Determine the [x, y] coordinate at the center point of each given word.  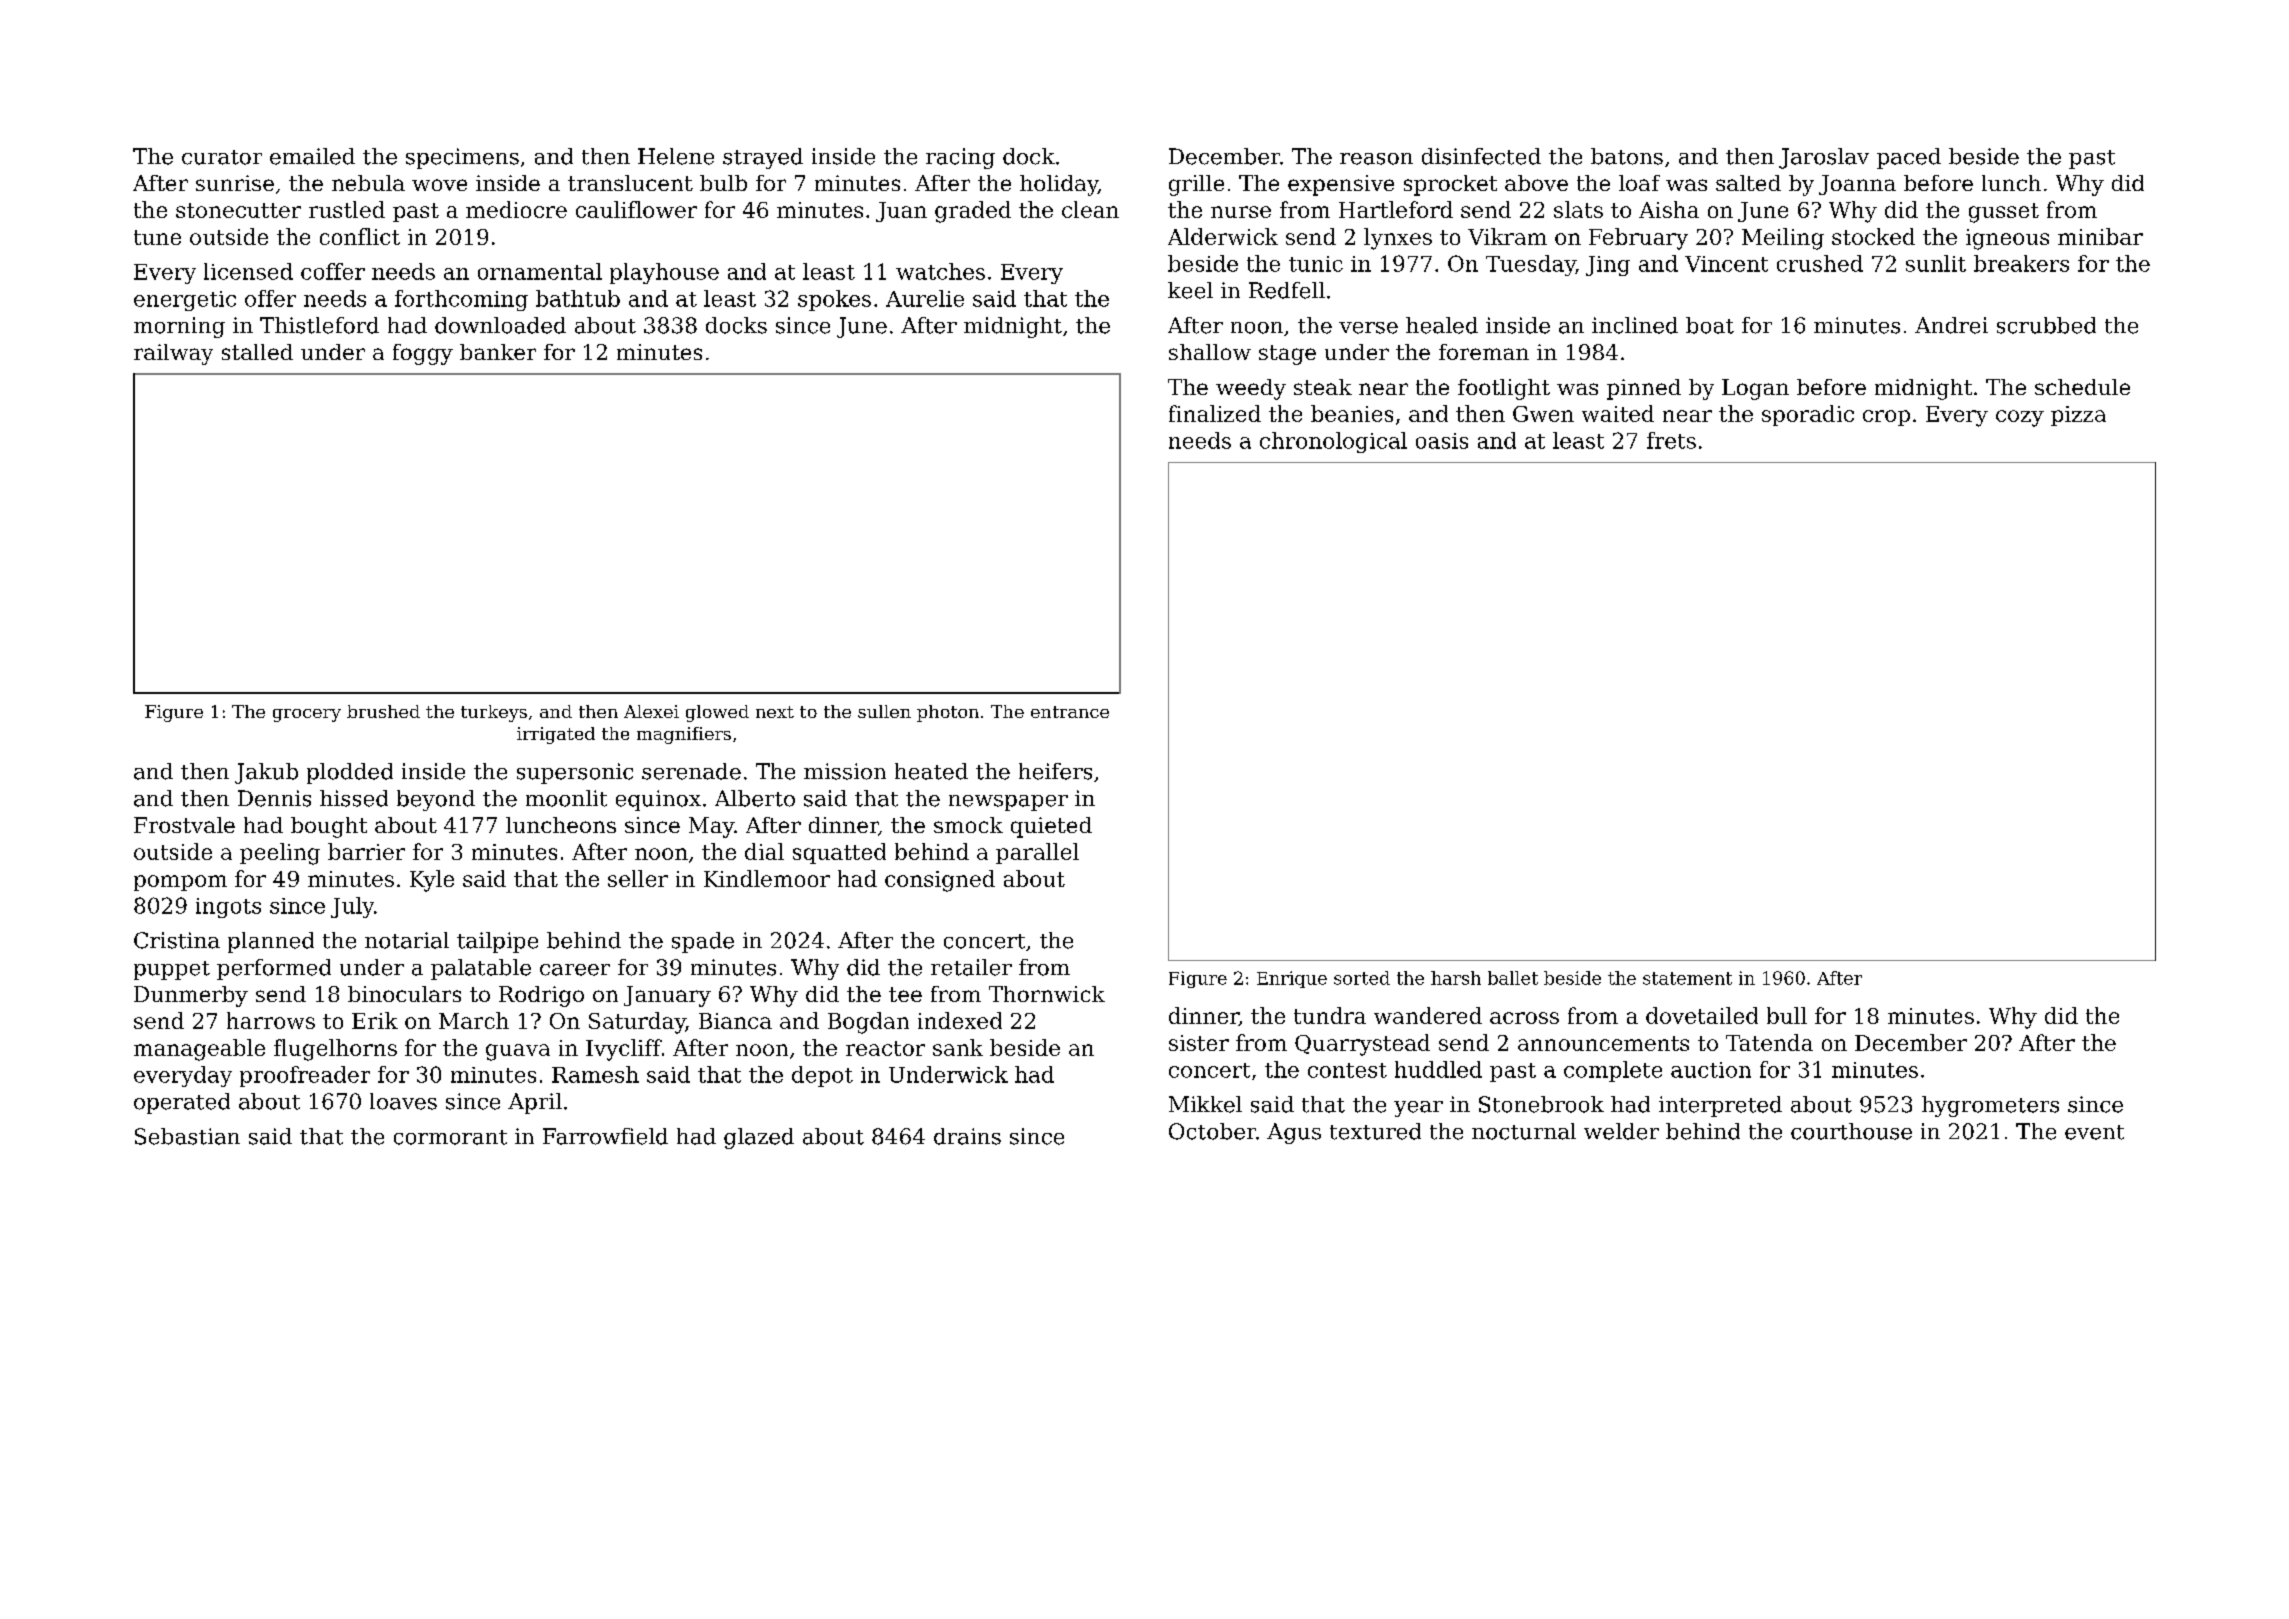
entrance [1070, 712]
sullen [884, 711]
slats [1578, 209]
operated [182, 1103]
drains [967, 1136]
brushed [383, 711]
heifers [1055, 771]
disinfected [1481, 156]
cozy [2020, 418]
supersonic [575, 773]
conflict [360, 236]
